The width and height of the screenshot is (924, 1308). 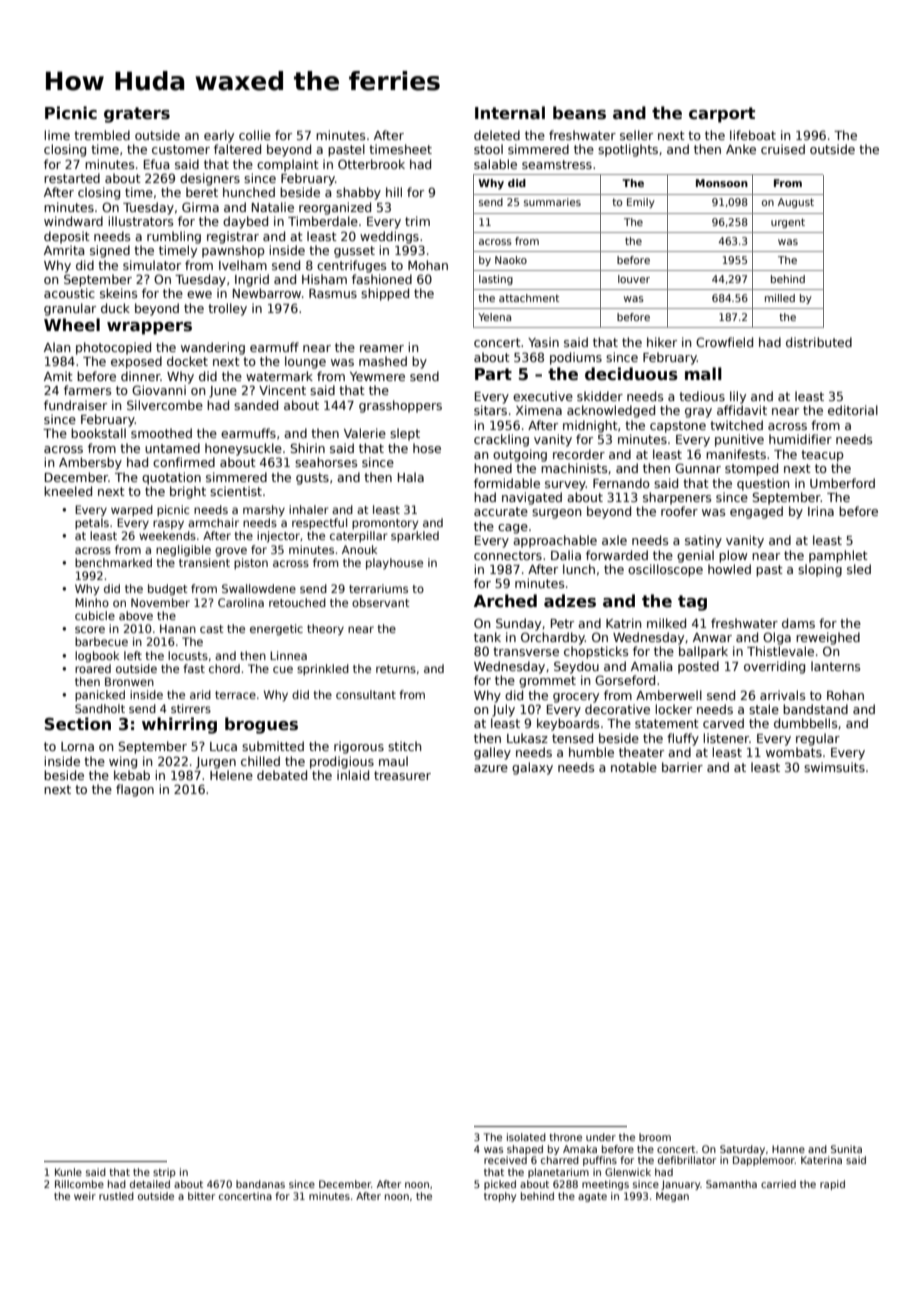 I want to click on carport, so click(x=722, y=115).
